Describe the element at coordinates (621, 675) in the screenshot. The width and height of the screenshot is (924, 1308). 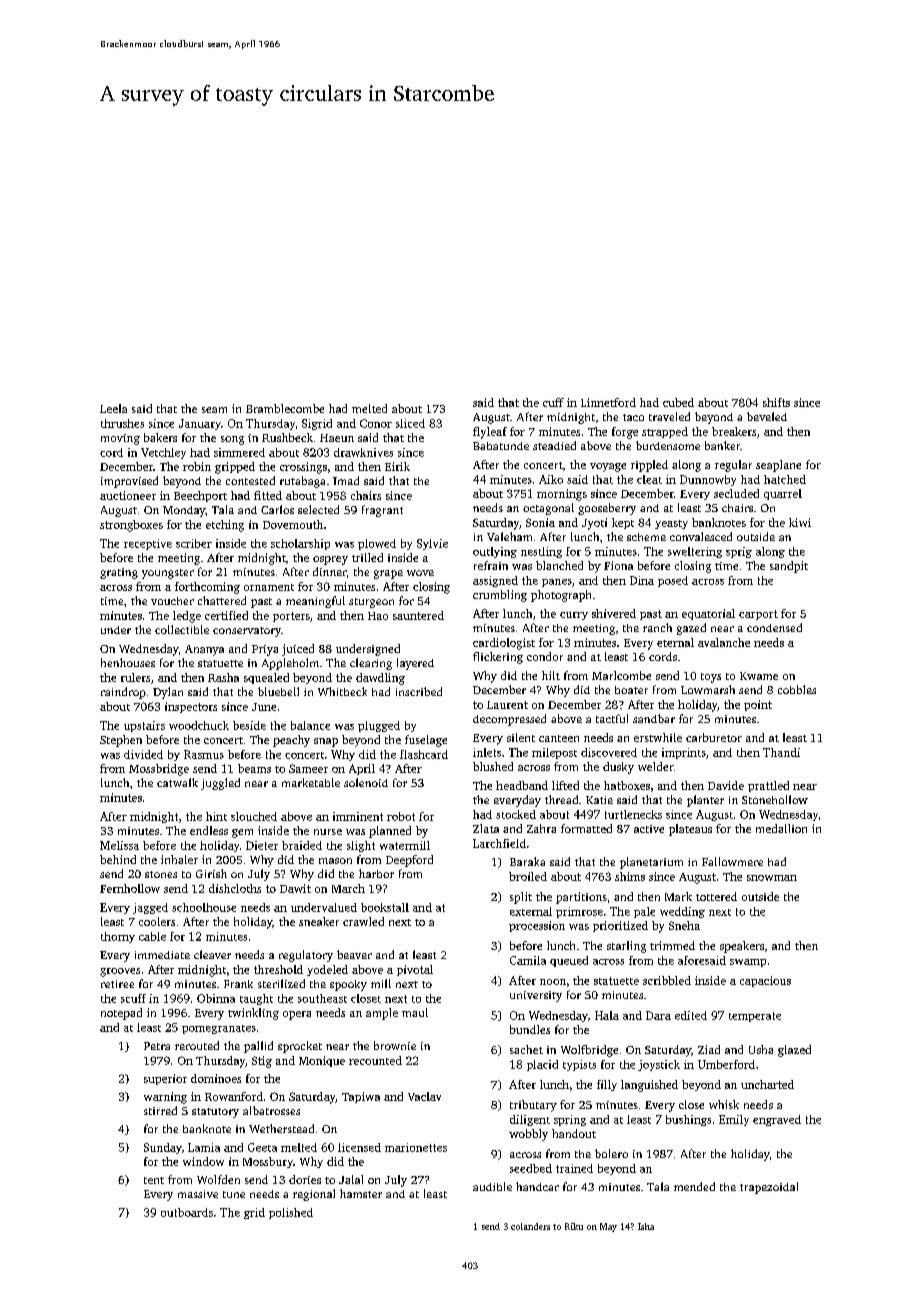
I see `Marlcombe` at that location.
